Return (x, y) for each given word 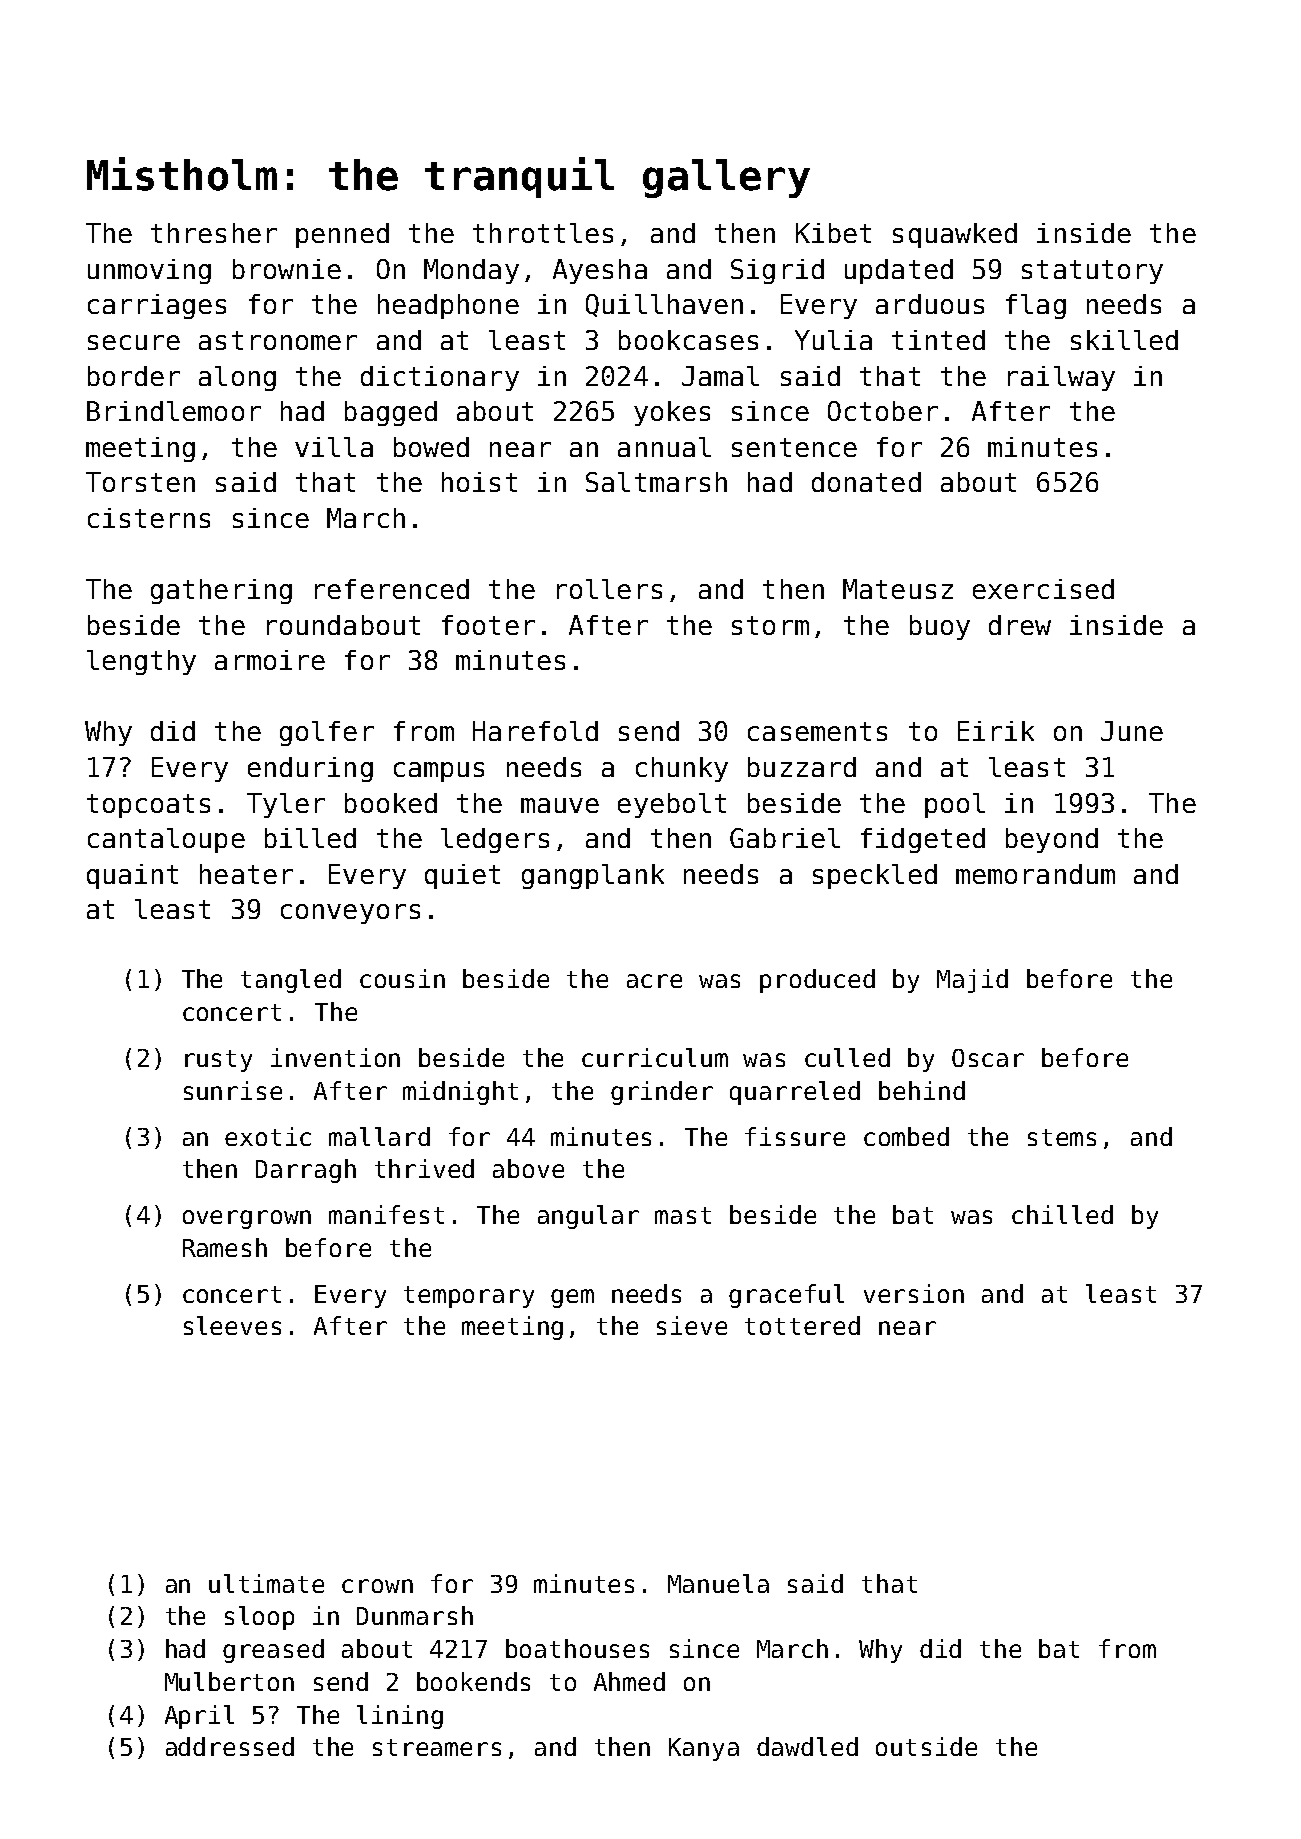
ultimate (266, 1583)
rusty (218, 1061)
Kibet (833, 233)
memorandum (1035, 874)
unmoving (149, 271)
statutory (1092, 272)
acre (654, 981)
